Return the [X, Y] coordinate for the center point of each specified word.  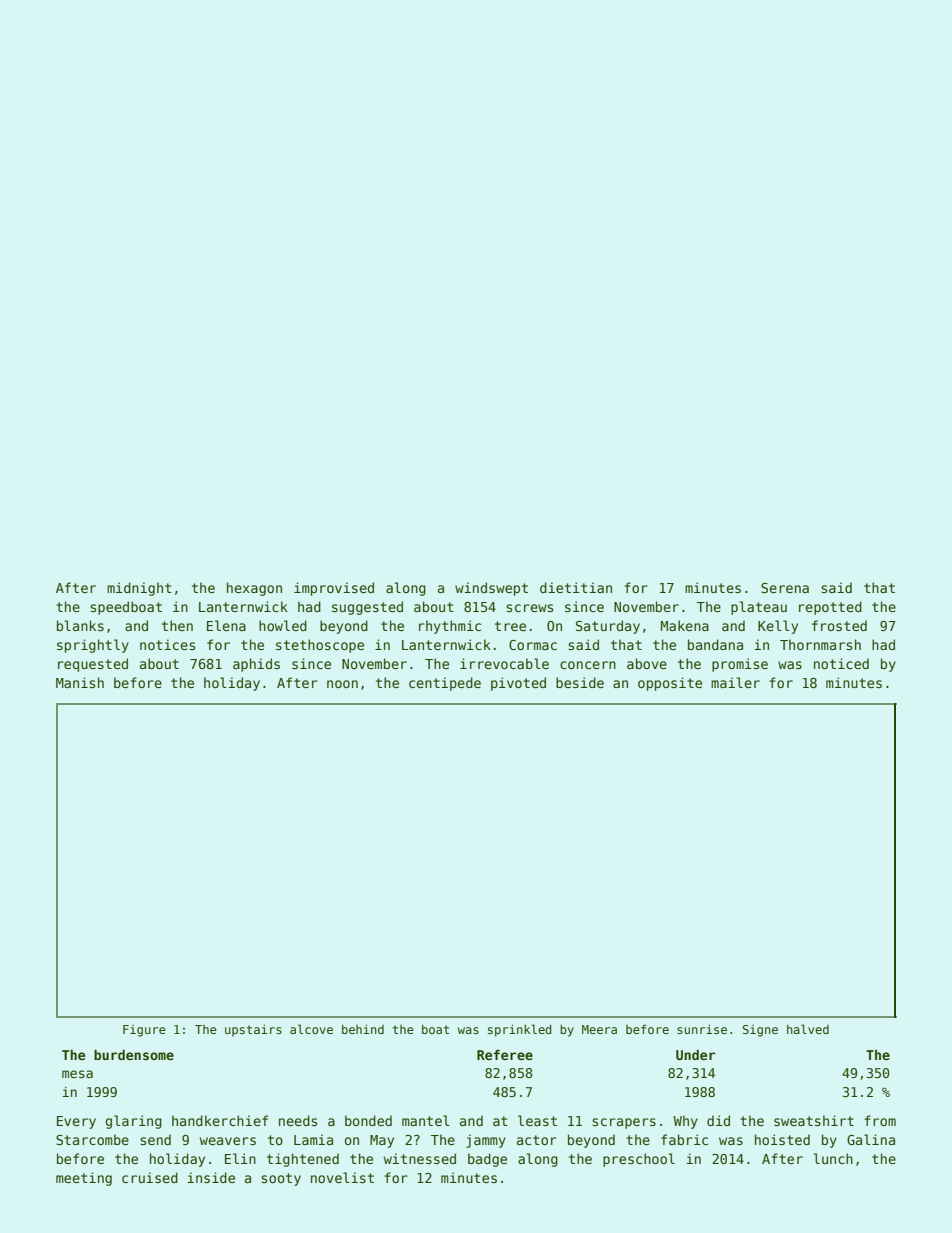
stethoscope [320, 646]
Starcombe [92, 1139]
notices [167, 644]
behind [363, 1029]
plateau [759, 608]
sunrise [702, 1029]
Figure [144, 1031]
